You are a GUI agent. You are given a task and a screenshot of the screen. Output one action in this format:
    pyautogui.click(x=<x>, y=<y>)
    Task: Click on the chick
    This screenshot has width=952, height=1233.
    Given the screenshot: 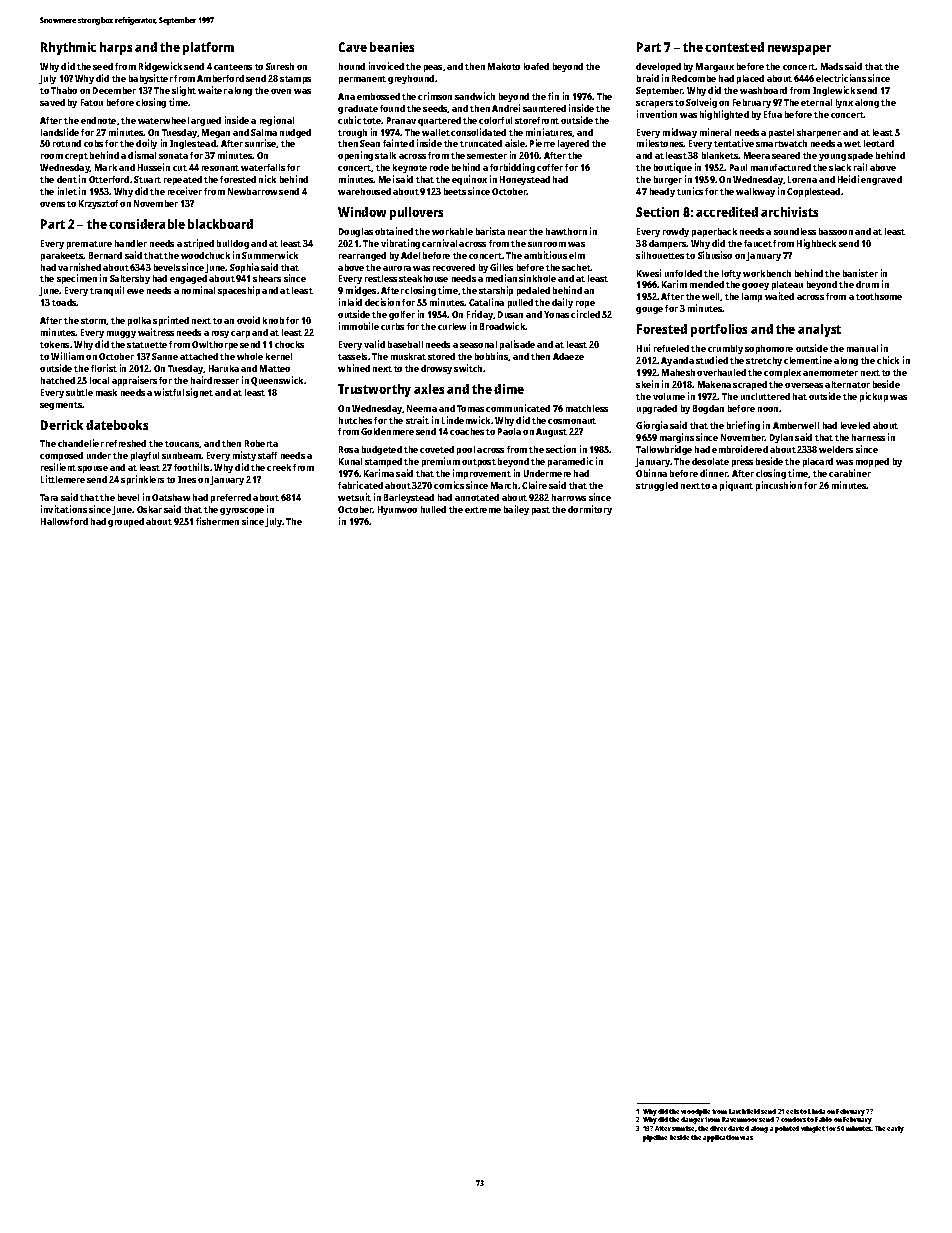 What is the action you would take?
    pyautogui.click(x=888, y=360)
